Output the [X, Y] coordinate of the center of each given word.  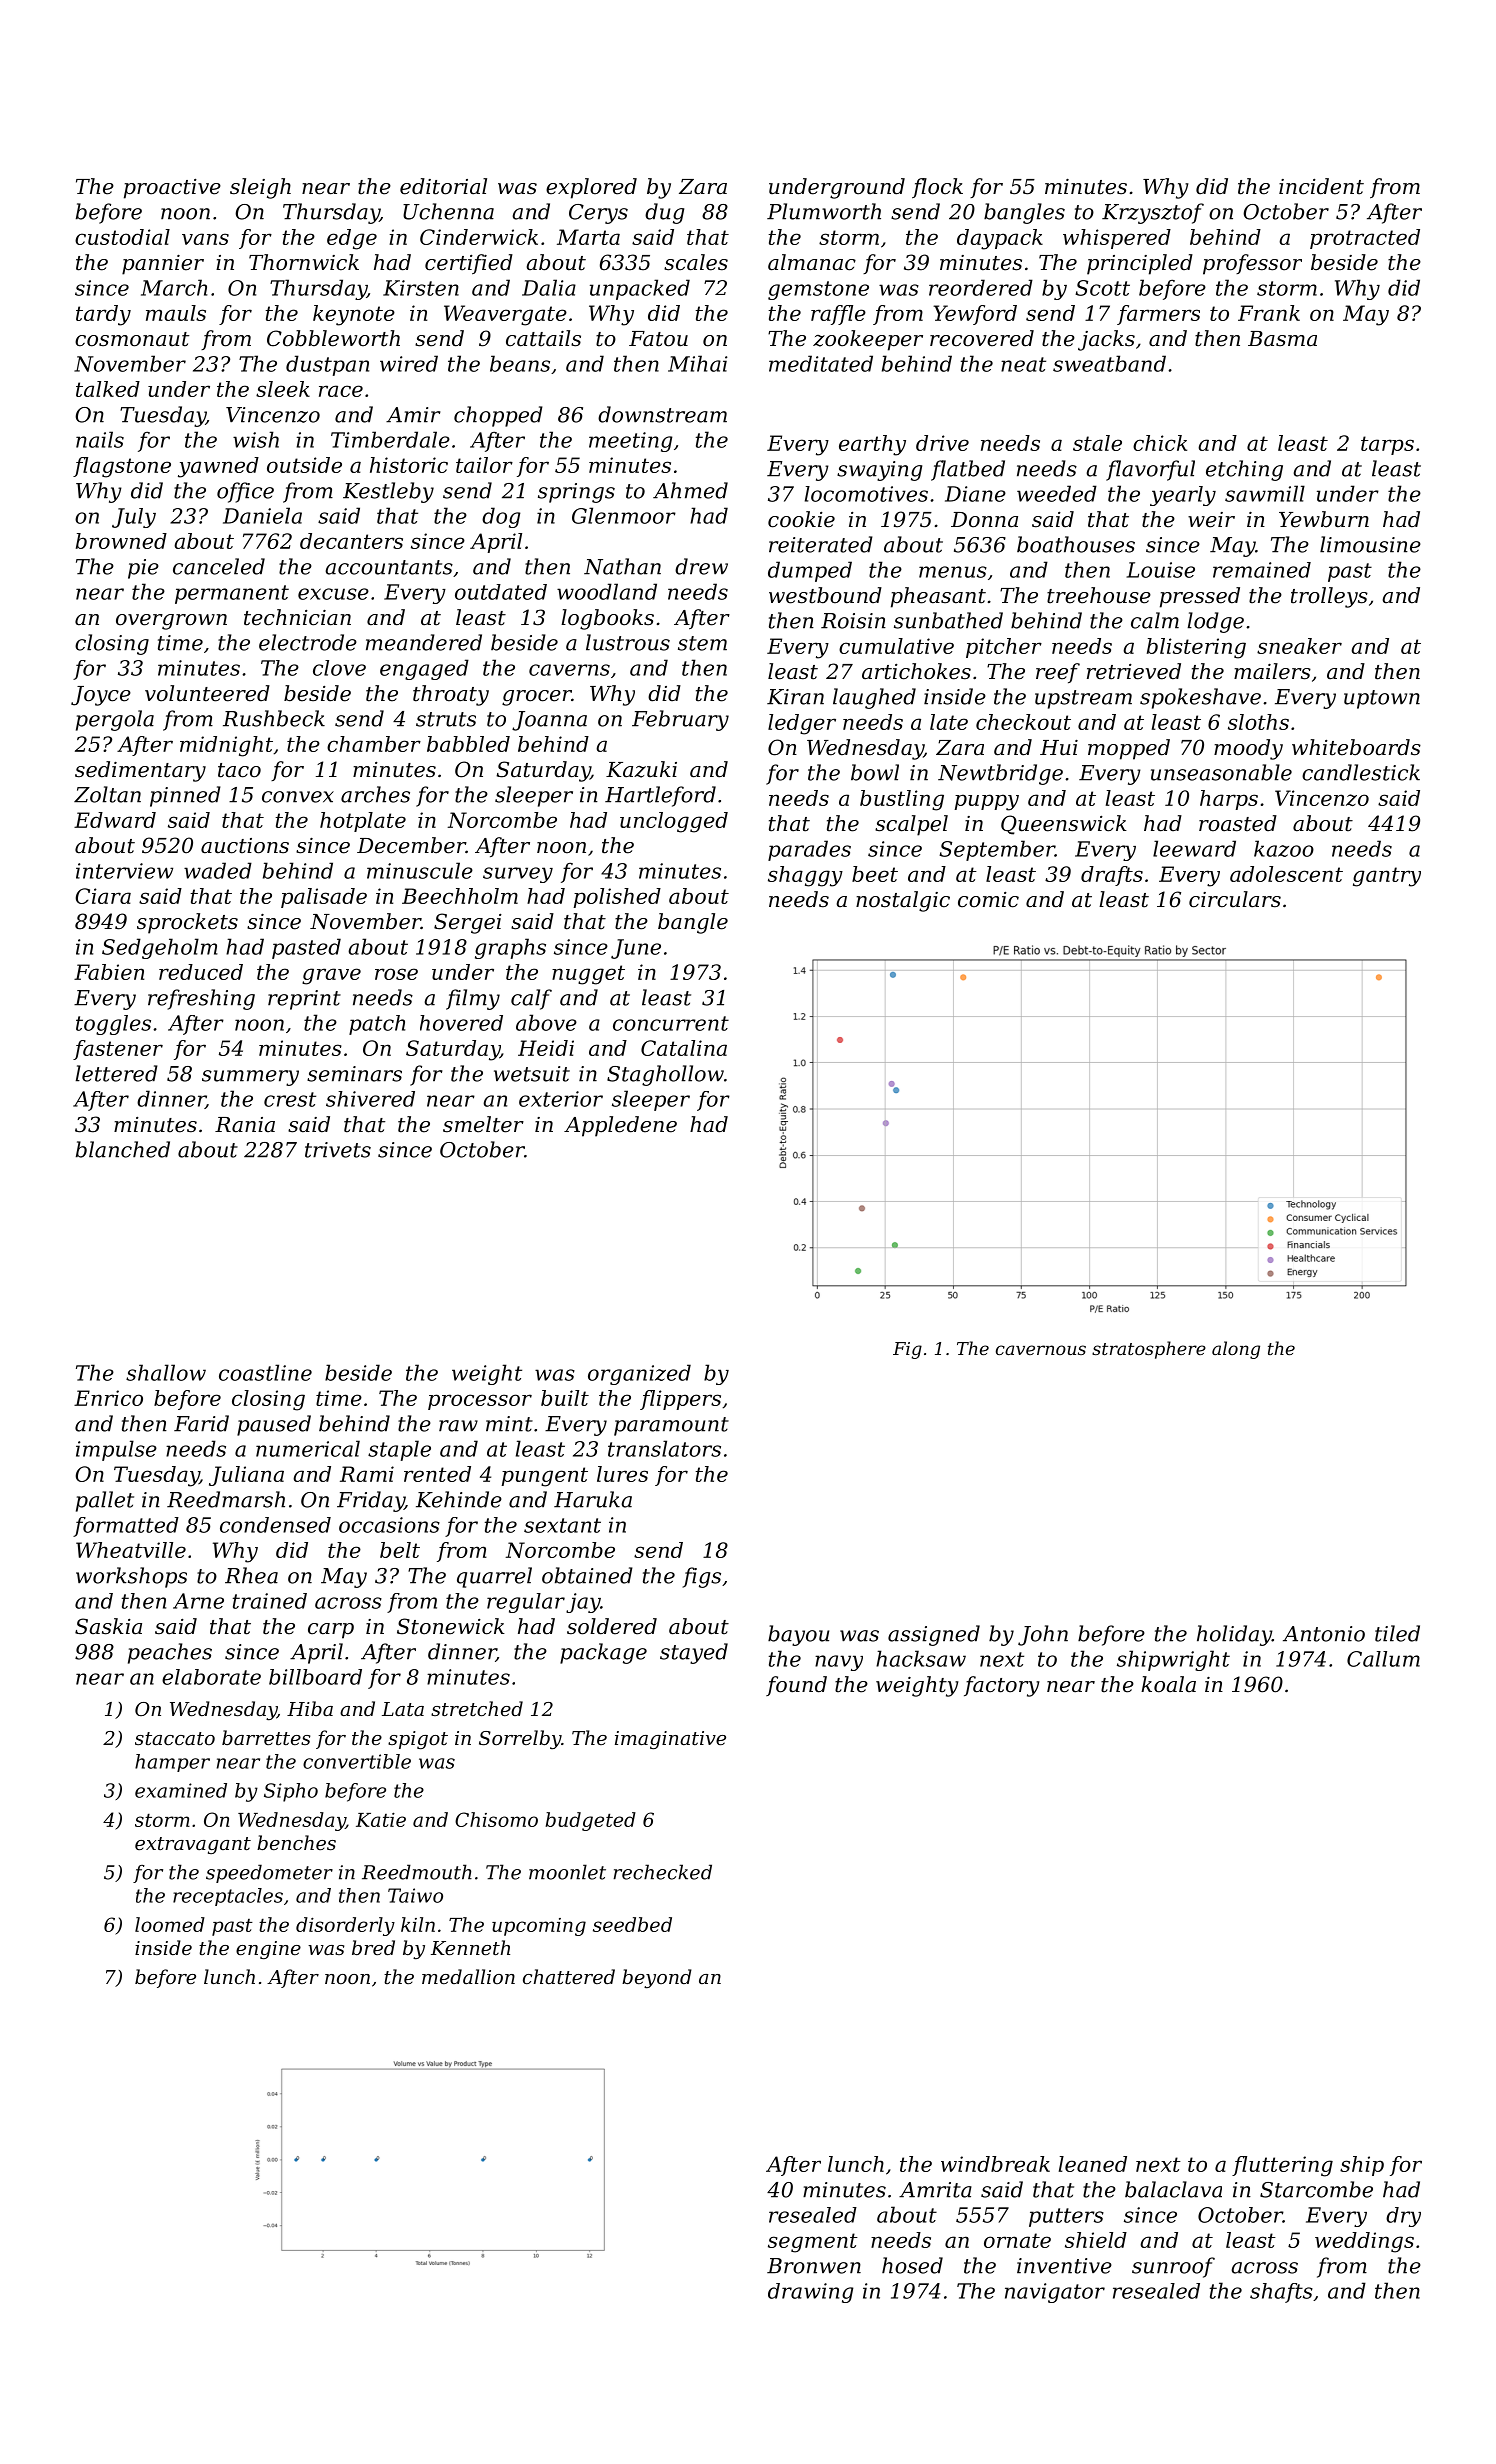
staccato [175, 1738]
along [1236, 1350]
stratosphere [1149, 1350]
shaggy [805, 876]
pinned [185, 796]
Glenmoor [624, 515]
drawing [811, 2293]
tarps [1387, 445]
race [341, 391]
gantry [1387, 877]
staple [399, 1450]
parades [809, 850]
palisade [324, 898]
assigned [934, 1635]
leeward [1194, 848]
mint [509, 1424]
